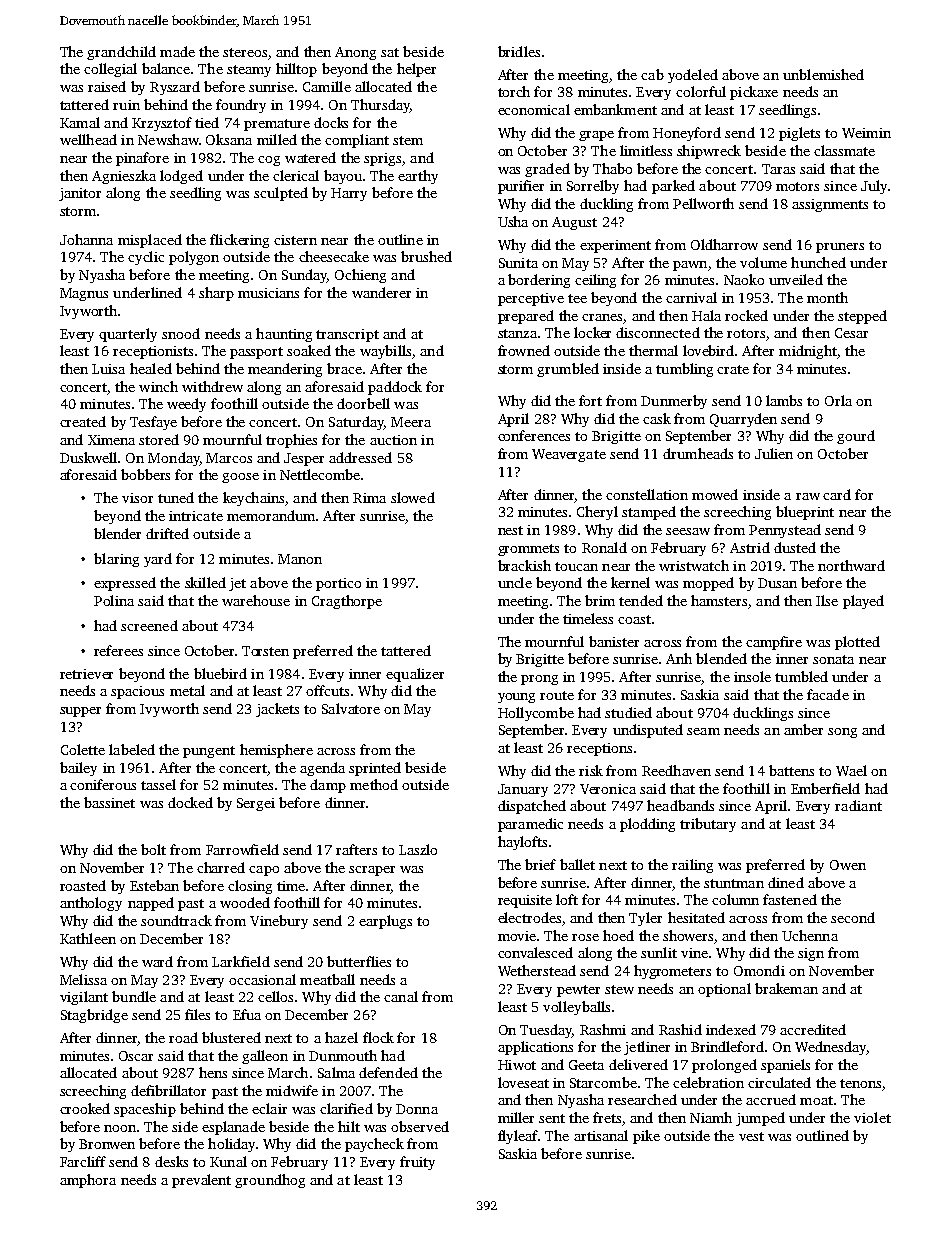 This document has width=952, height=1233. What do you see at coordinates (687, 134) in the document?
I see `Honeyford` at bounding box center [687, 134].
